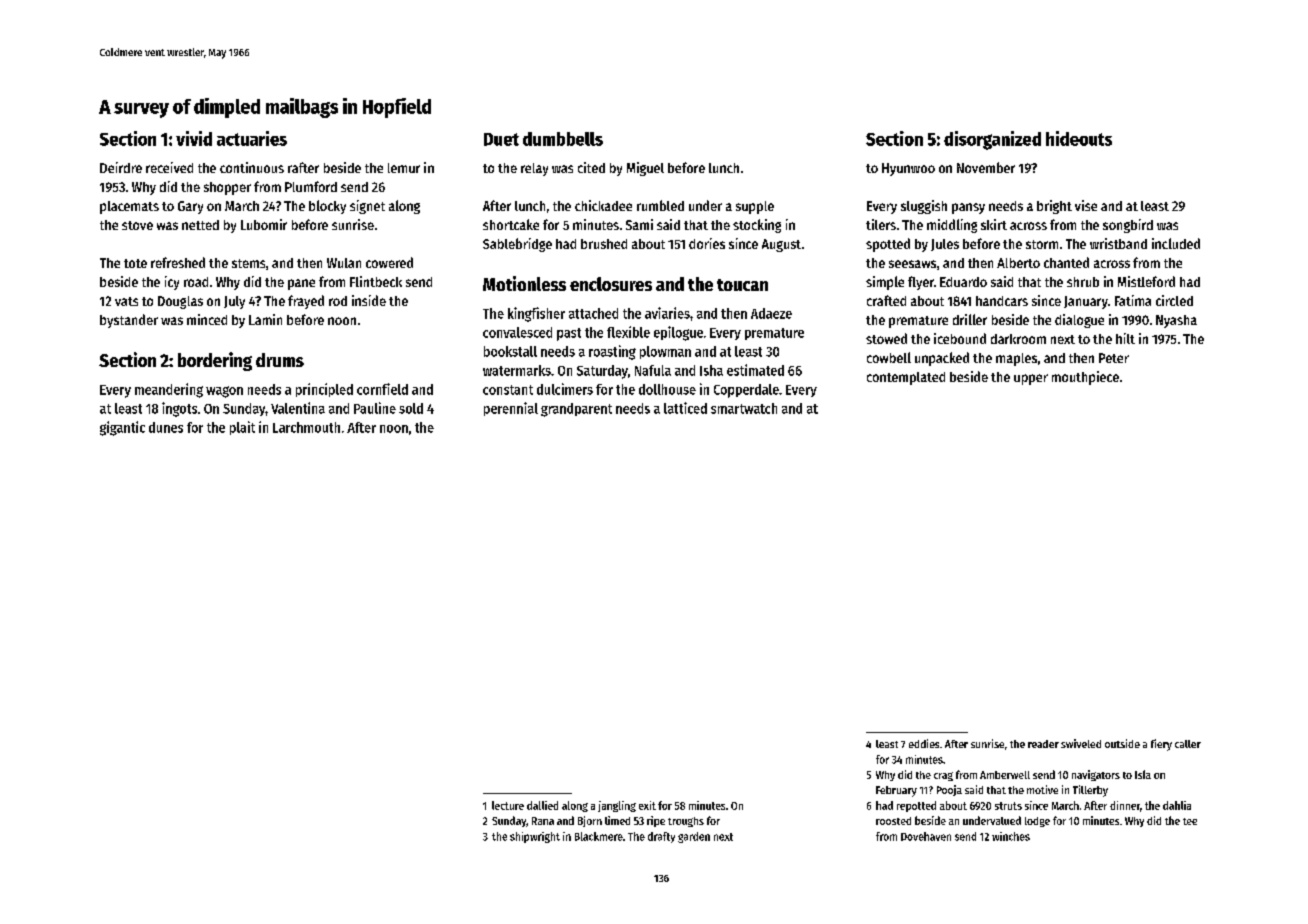 The image size is (1308, 924). I want to click on mouthpiece, so click(1085, 378).
